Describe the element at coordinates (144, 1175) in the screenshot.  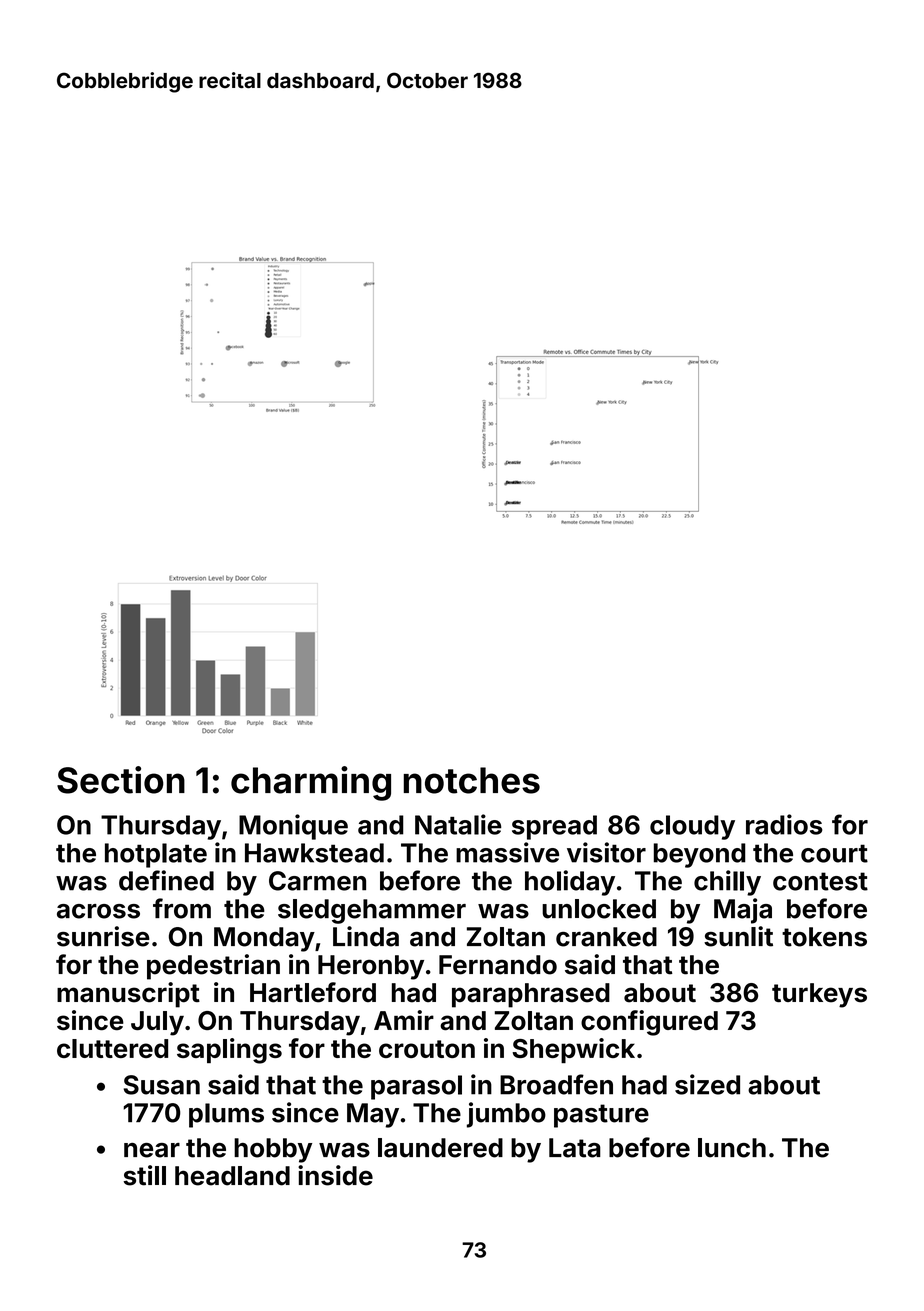
I see `still` at that location.
